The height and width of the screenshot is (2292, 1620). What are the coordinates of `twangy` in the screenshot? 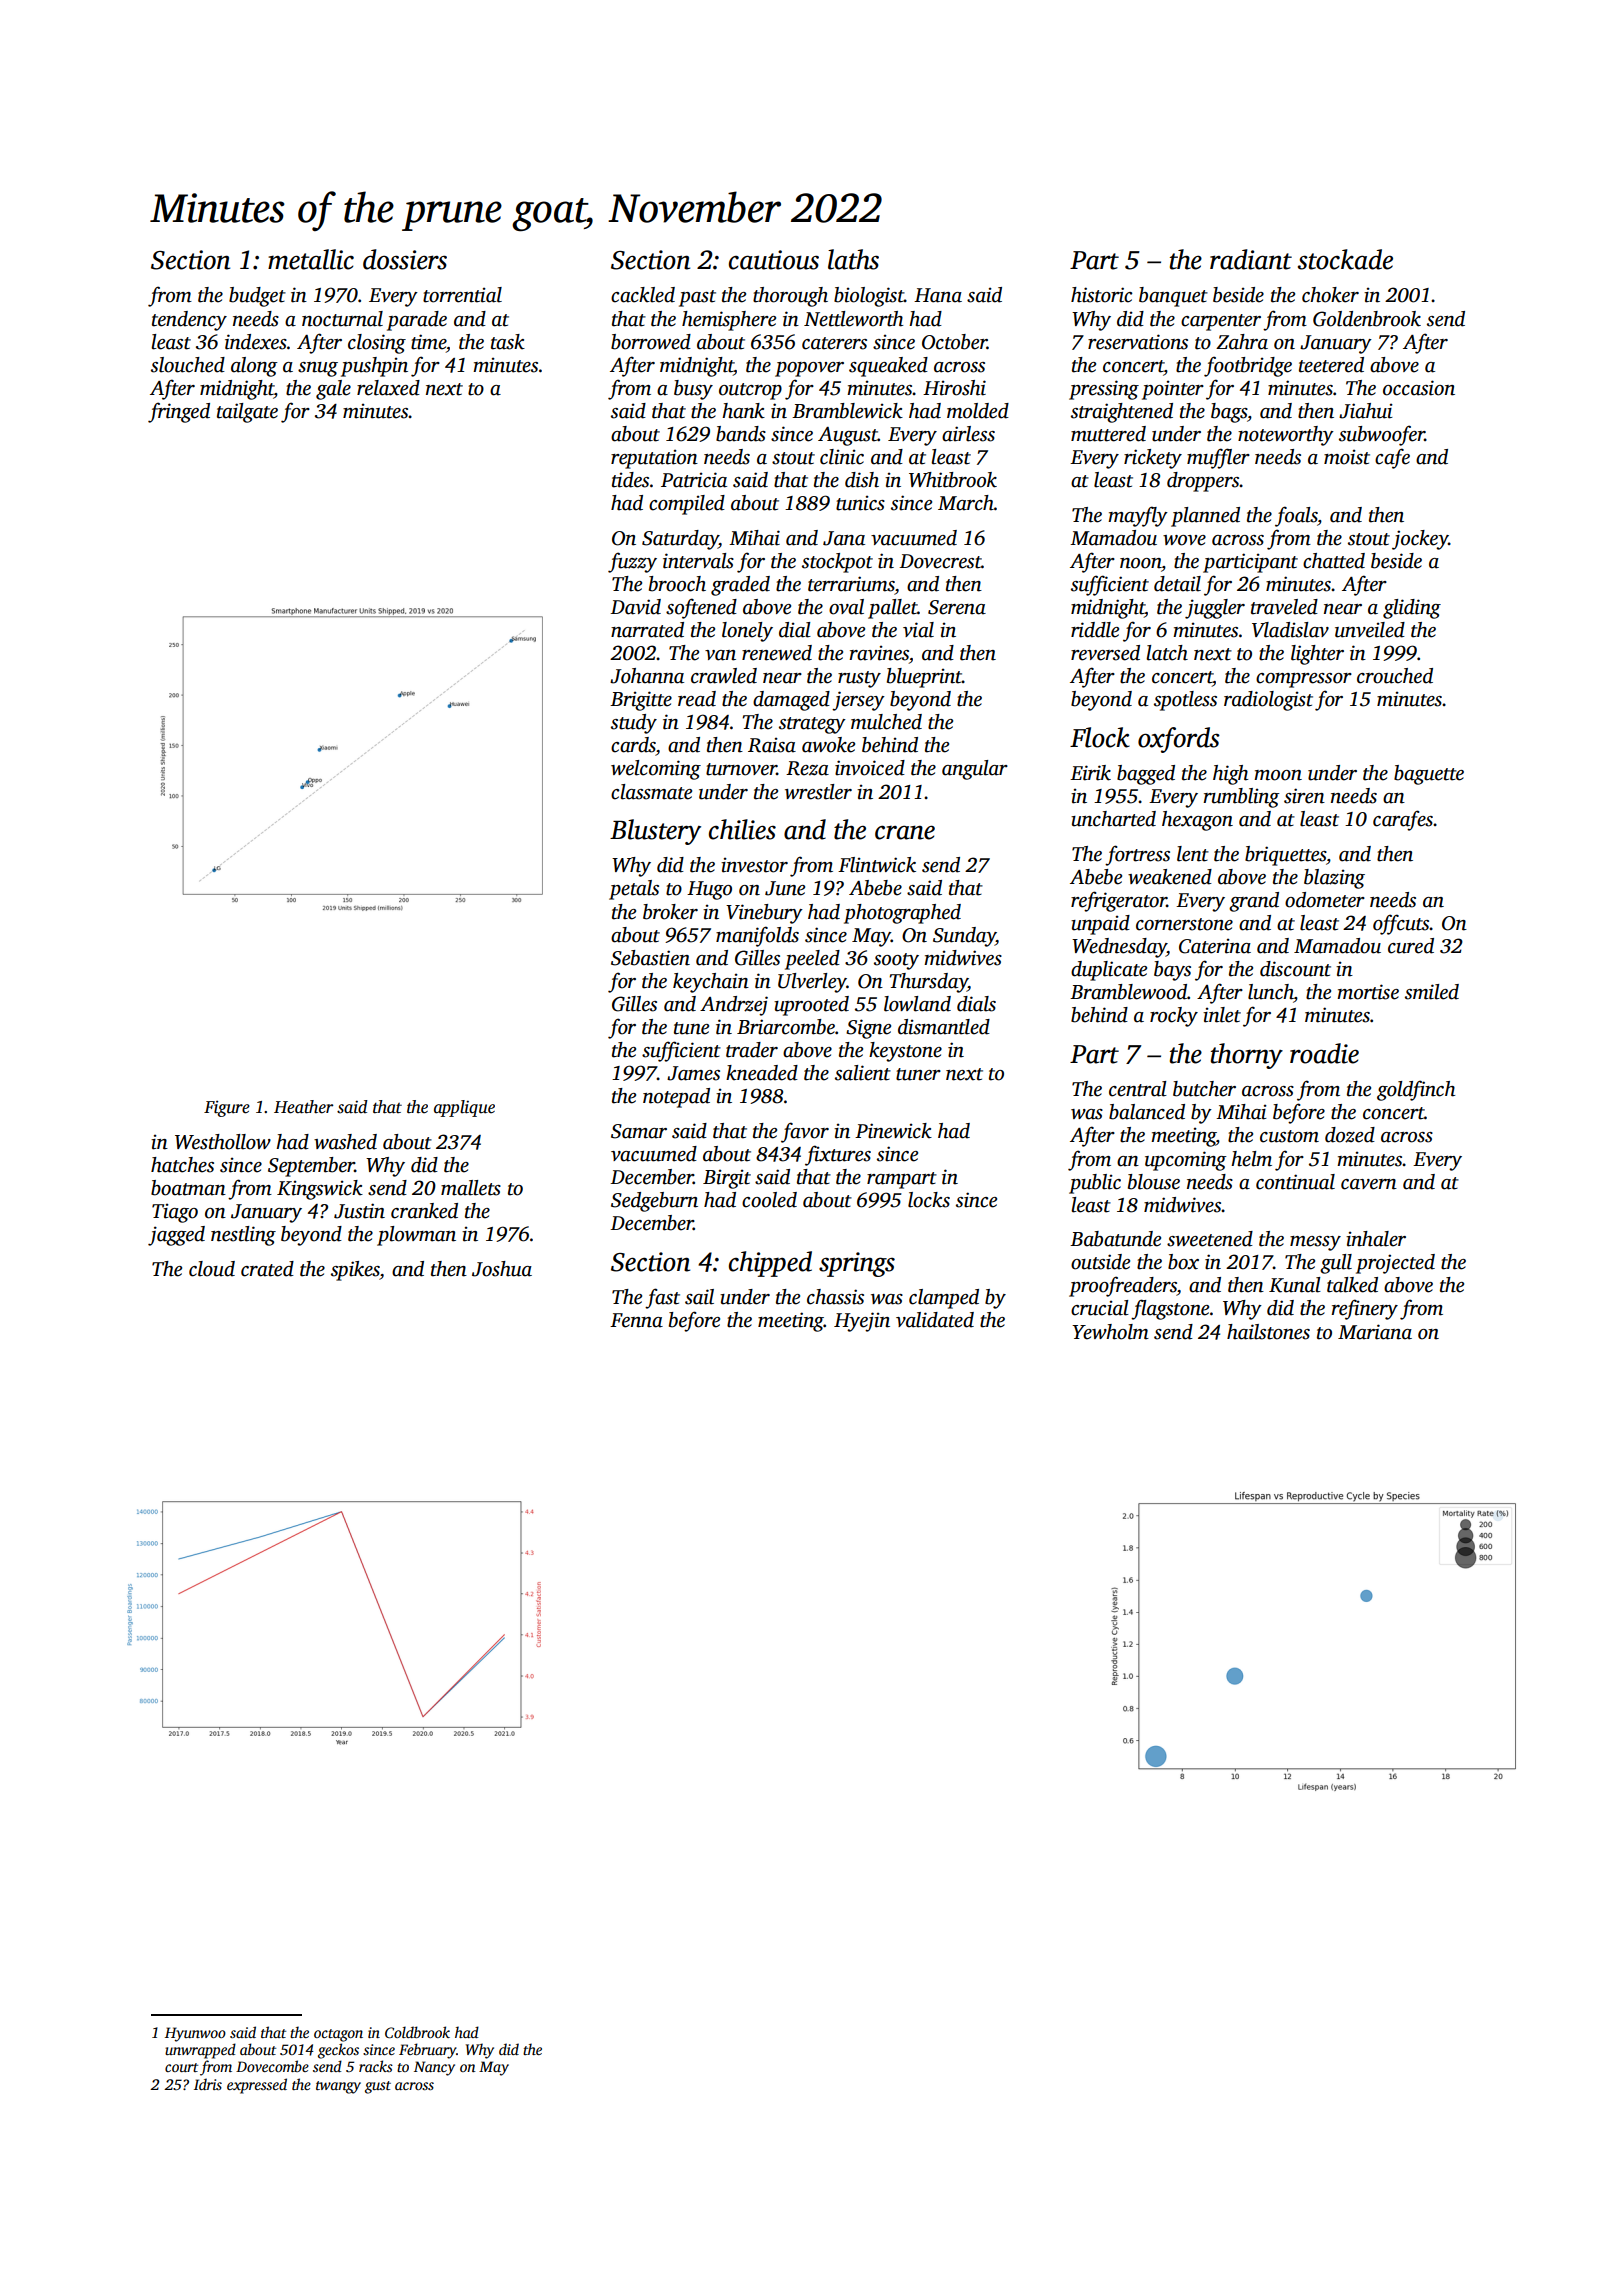 It's located at (338, 2087).
